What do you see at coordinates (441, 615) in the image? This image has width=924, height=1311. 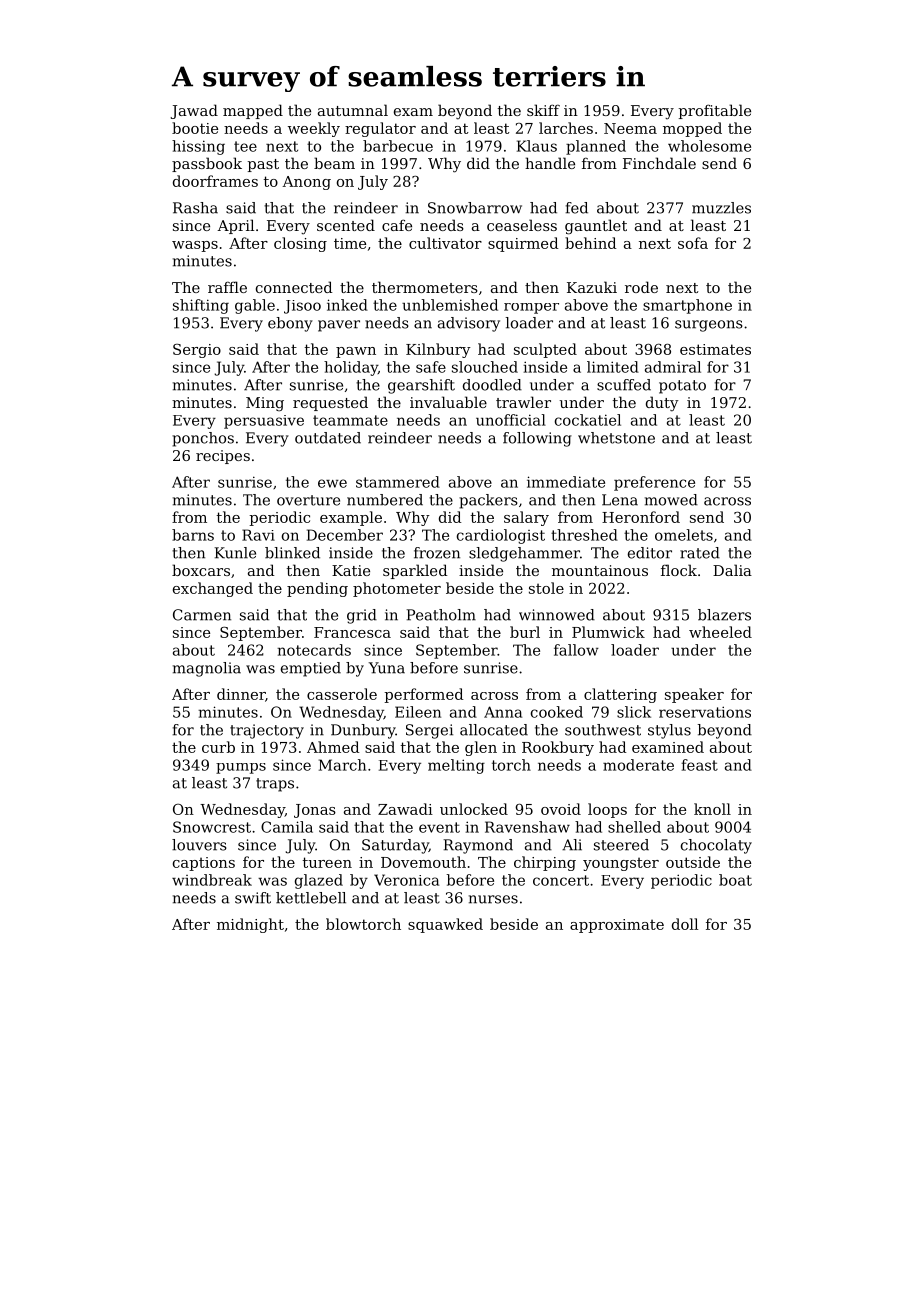 I see `Peatholm` at bounding box center [441, 615].
